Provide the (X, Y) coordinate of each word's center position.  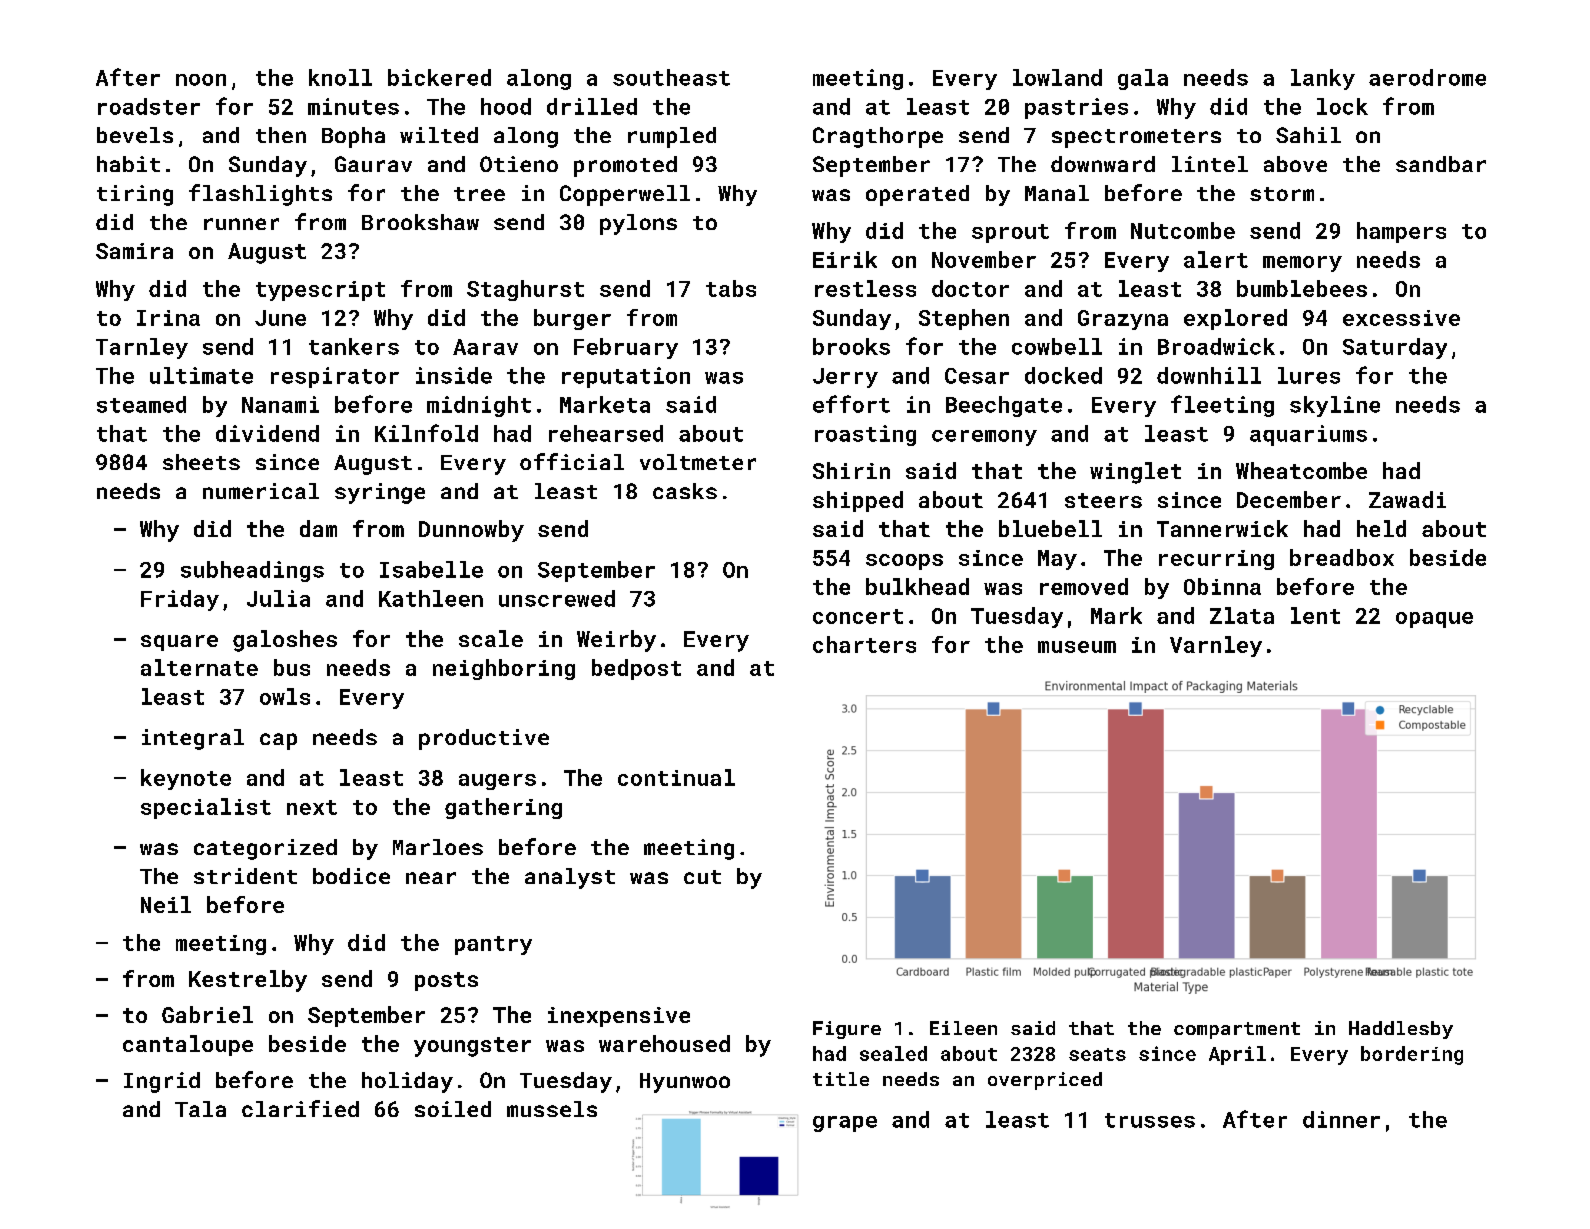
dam (318, 528)
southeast (671, 77)
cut (702, 877)
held (1381, 528)
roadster (149, 106)
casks (685, 491)
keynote (186, 779)
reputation (626, 377)
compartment (1237, 1030)
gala (1143, 79)
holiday (407, 1082)
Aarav (485, 347)
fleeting (1222, 406)
